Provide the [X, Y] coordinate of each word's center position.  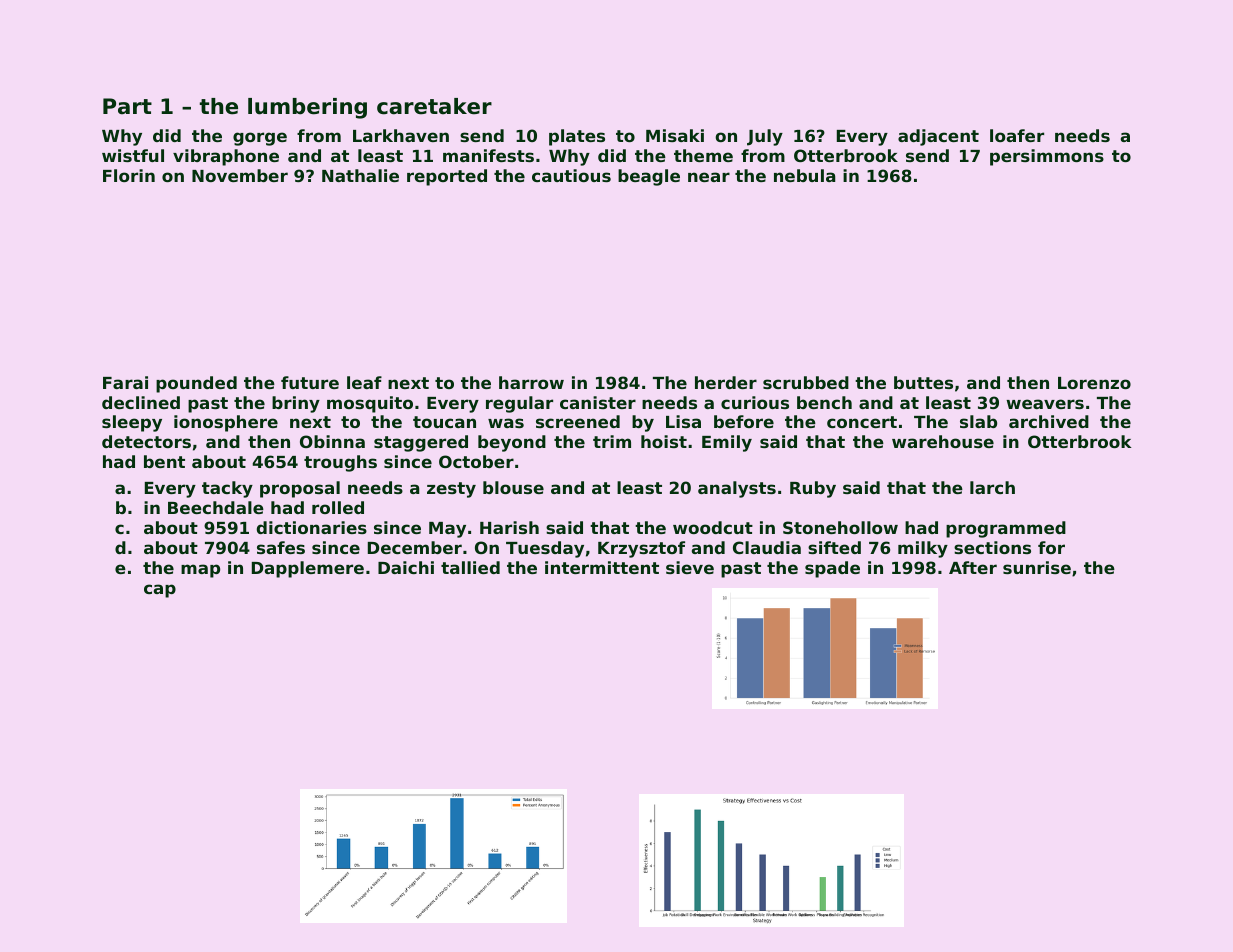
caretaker [434, 106]
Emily [727, 443]
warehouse [943, 441]
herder [726, 382]
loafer [1017, 135]
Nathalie [360, 175]
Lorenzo [1094, 383]
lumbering [307, 108]
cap [160, 591]
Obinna [332, 441]
